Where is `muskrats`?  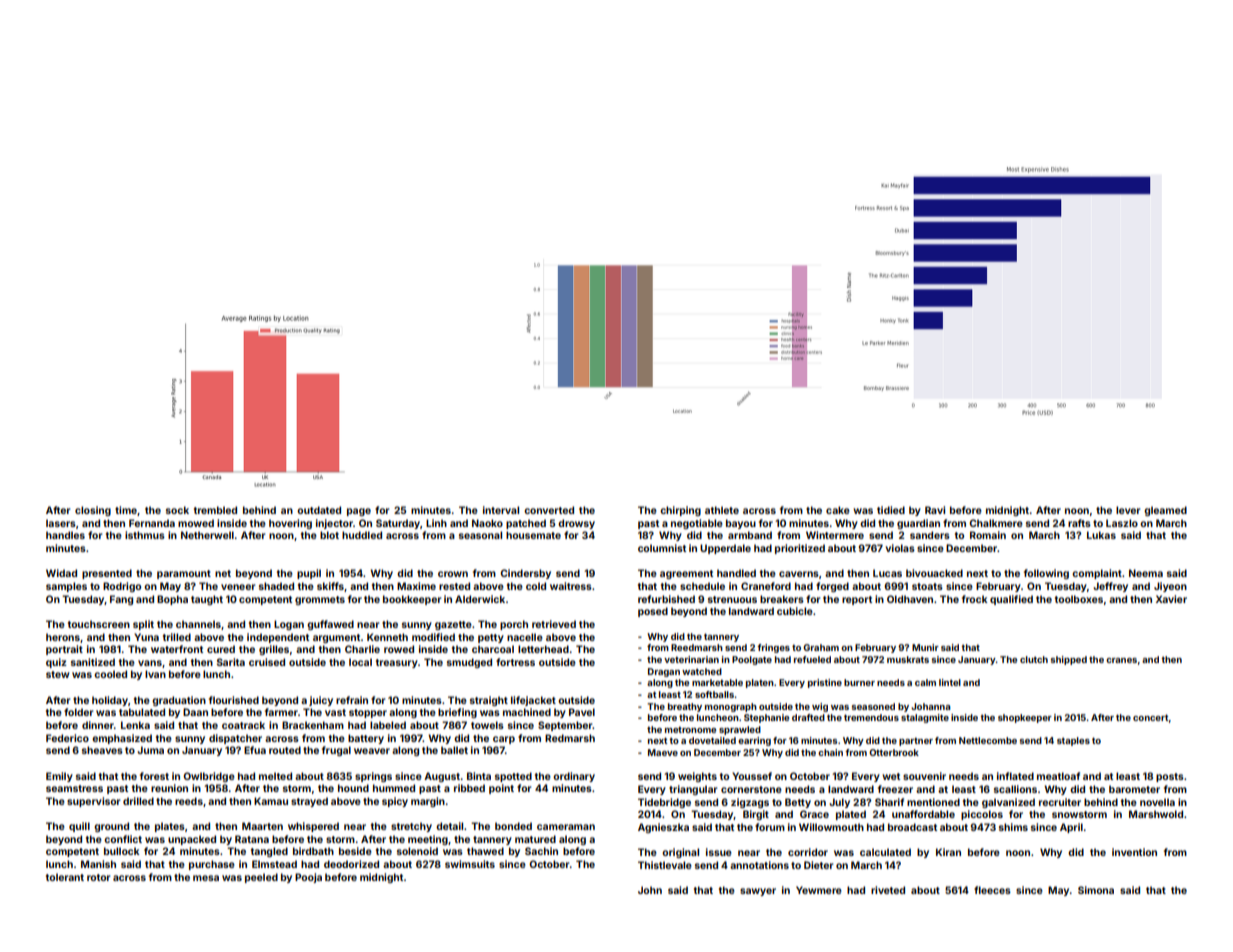 muskrats is located at coordinates (908, 659).
